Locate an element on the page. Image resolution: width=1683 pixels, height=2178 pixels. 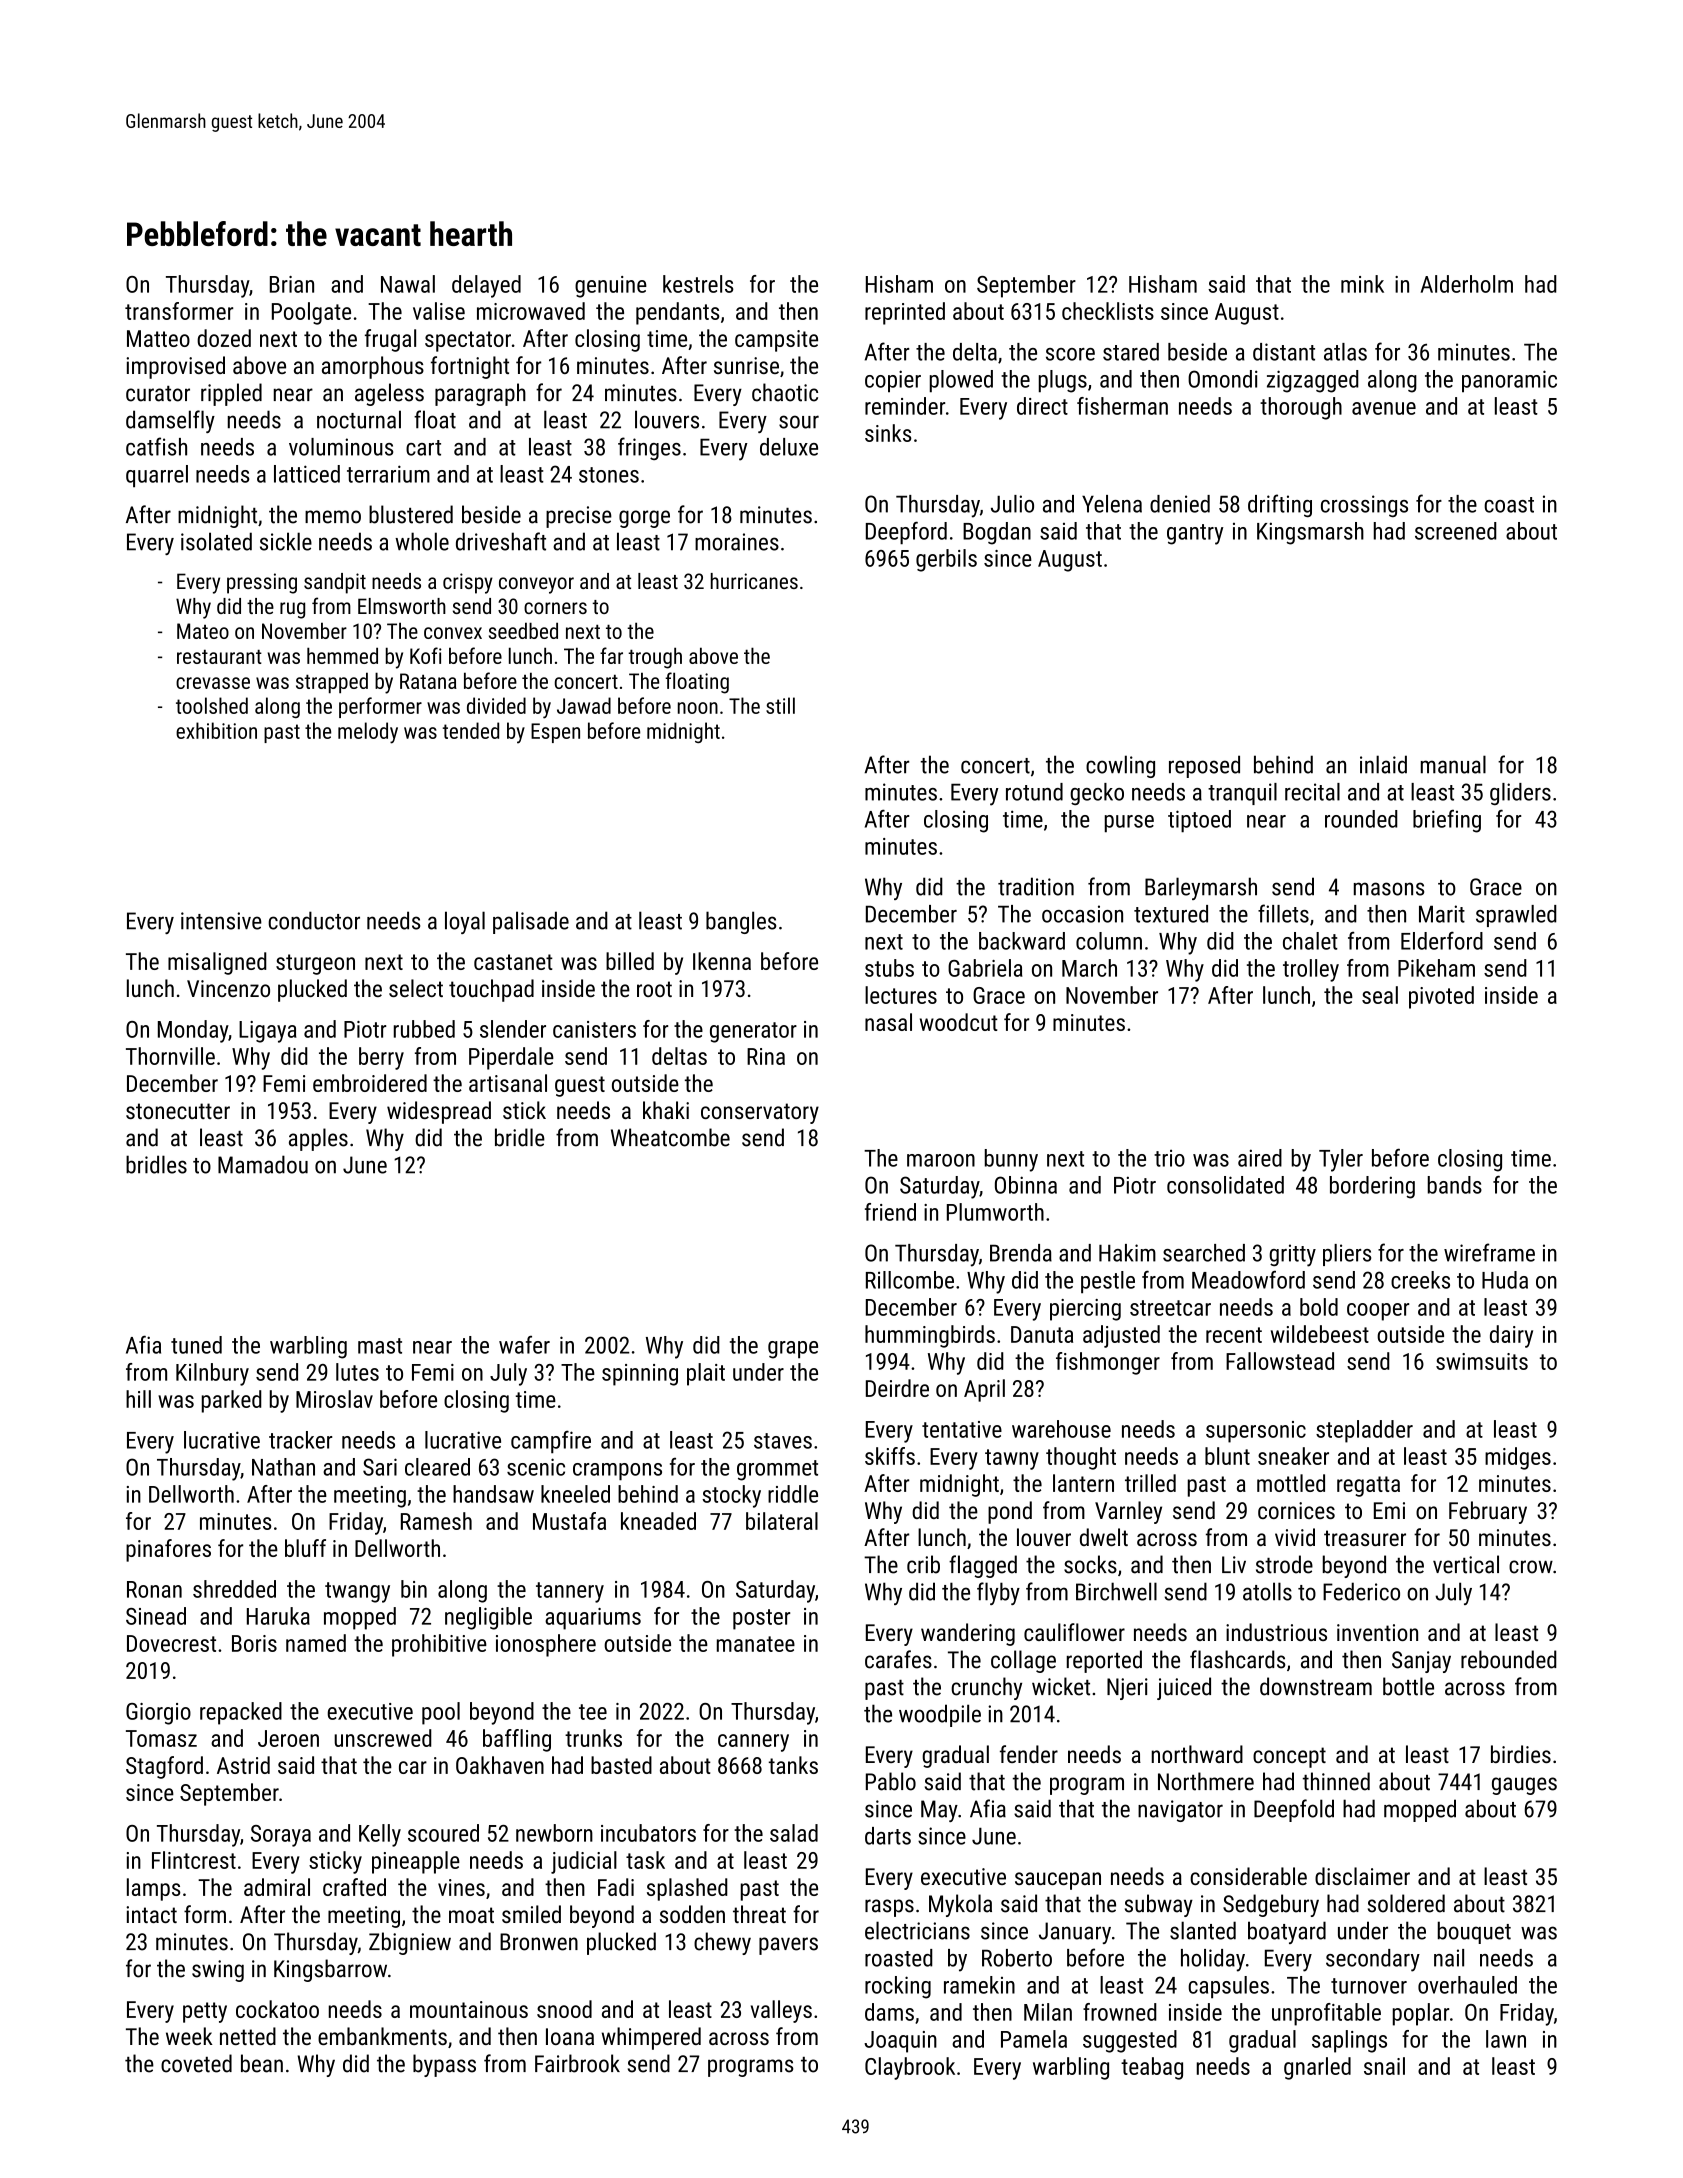
crossings is located at coordinates (1364, 506).
